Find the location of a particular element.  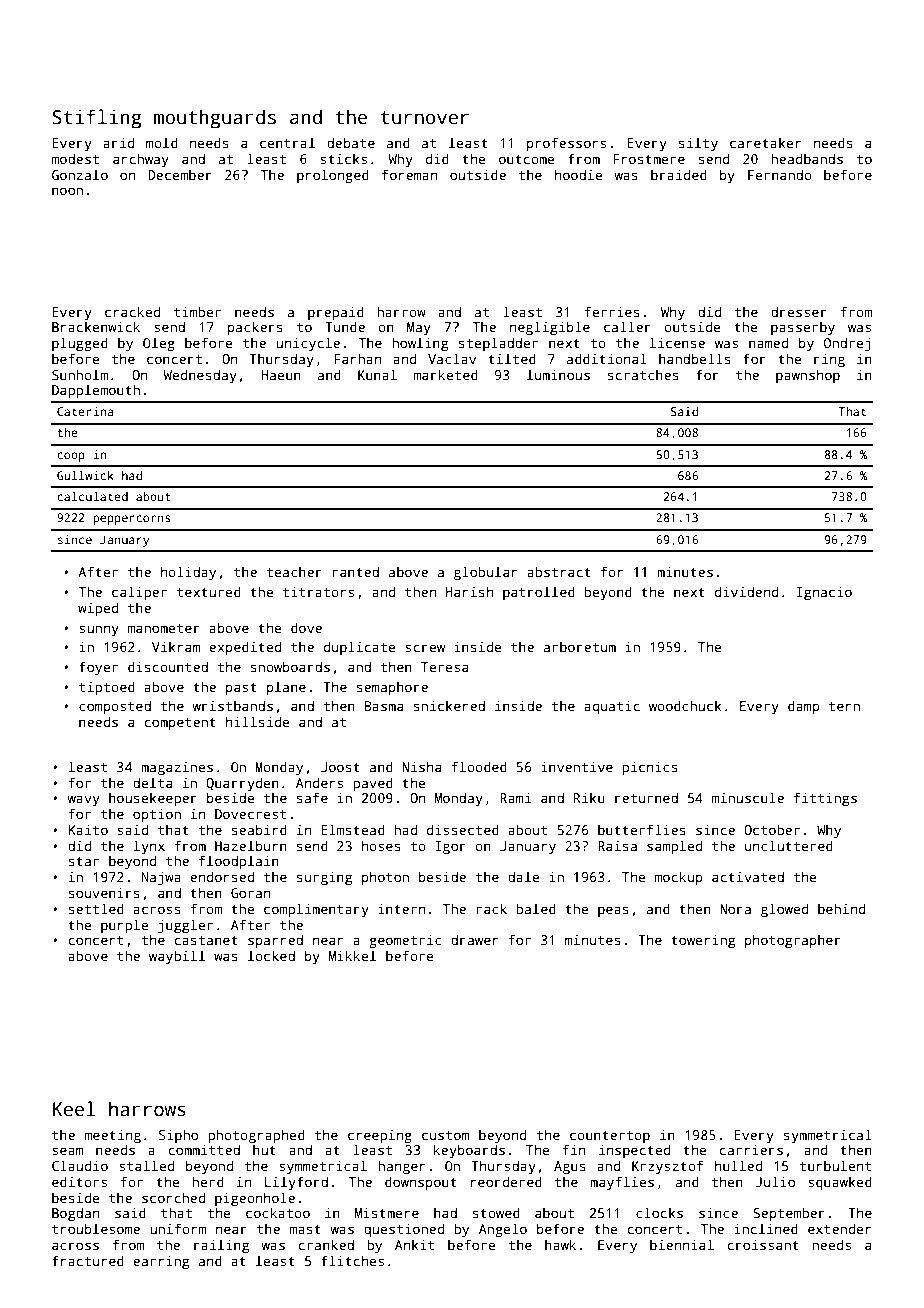

returned is located at coordinates (646, 797).
